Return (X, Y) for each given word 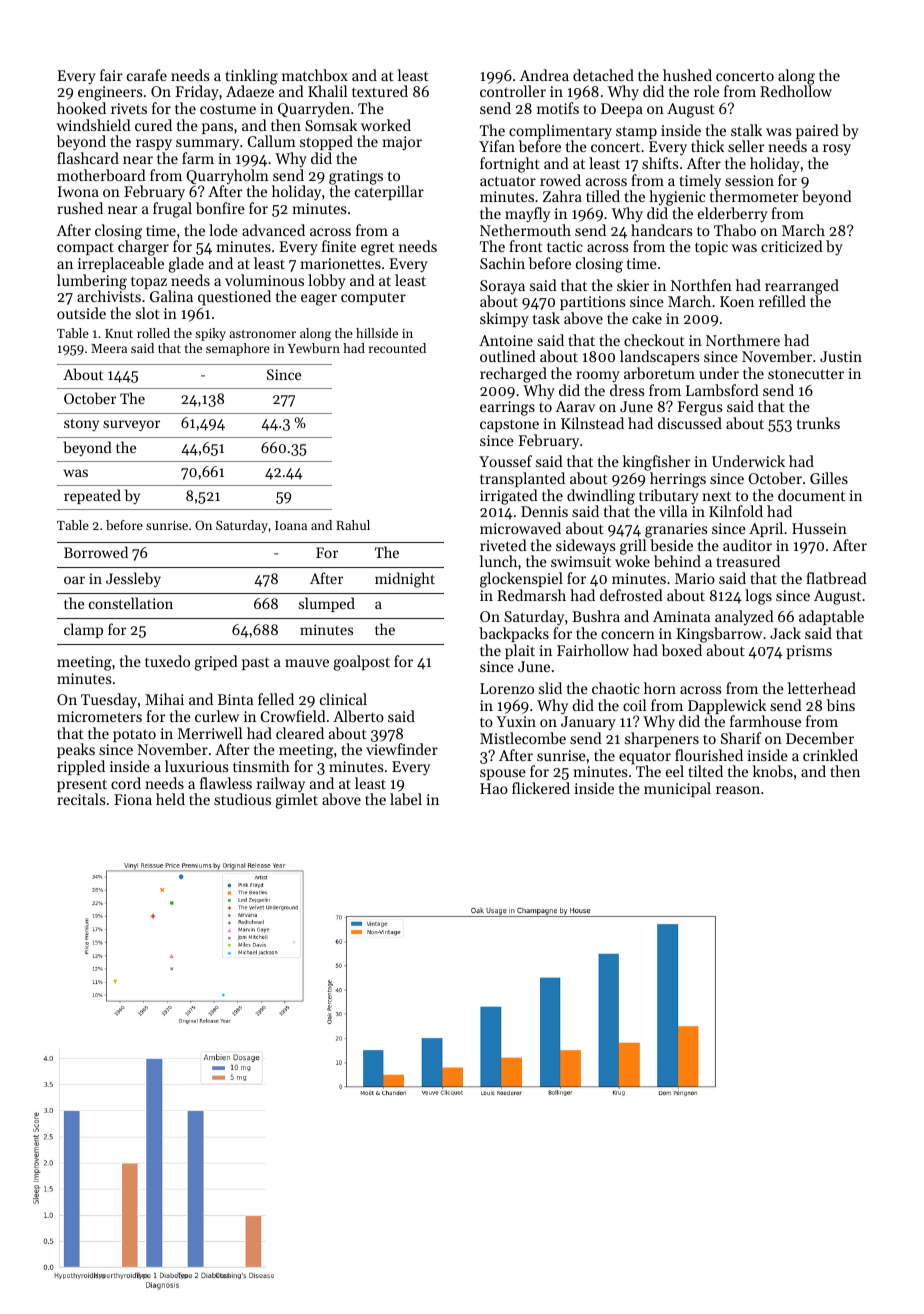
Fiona (133, 799)
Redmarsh (531, 595)
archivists (109, 296)
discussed (690, 423)
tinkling (251, 77)
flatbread (836, 578)
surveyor (131, 425)
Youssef (505, 461)
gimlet (296, 801)
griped (216, 663)
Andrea (544, 75)
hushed (687, 75)
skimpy (504, 320)
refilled (782, 301)
